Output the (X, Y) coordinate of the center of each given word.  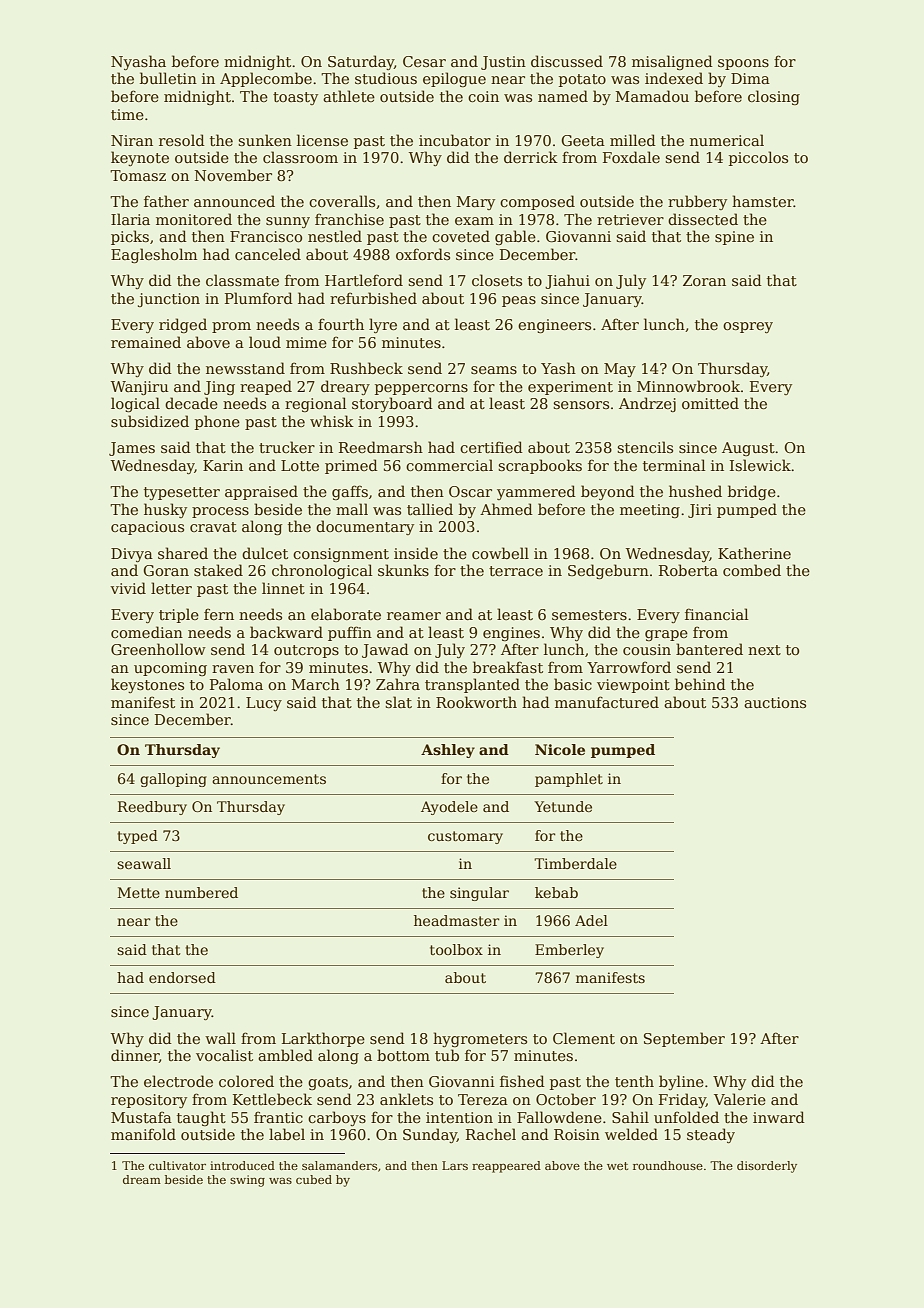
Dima (750, 78)
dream (142, 1179)
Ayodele (449, 808)
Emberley (569, 951)
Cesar (424, 61)
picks (130, 237)
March (316, 684)
